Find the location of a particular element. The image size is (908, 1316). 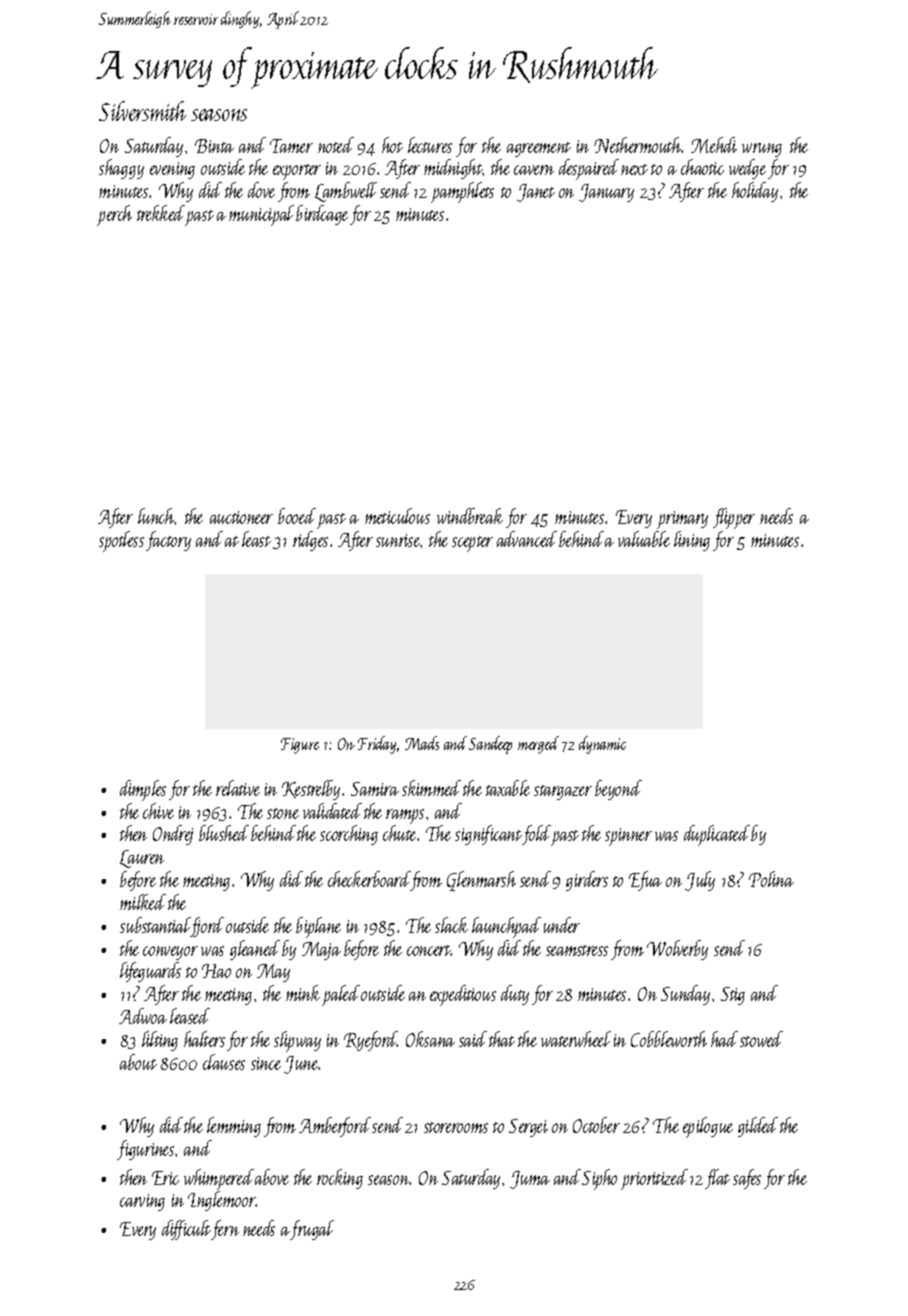

flipper is located at coordinates (734, 518).
